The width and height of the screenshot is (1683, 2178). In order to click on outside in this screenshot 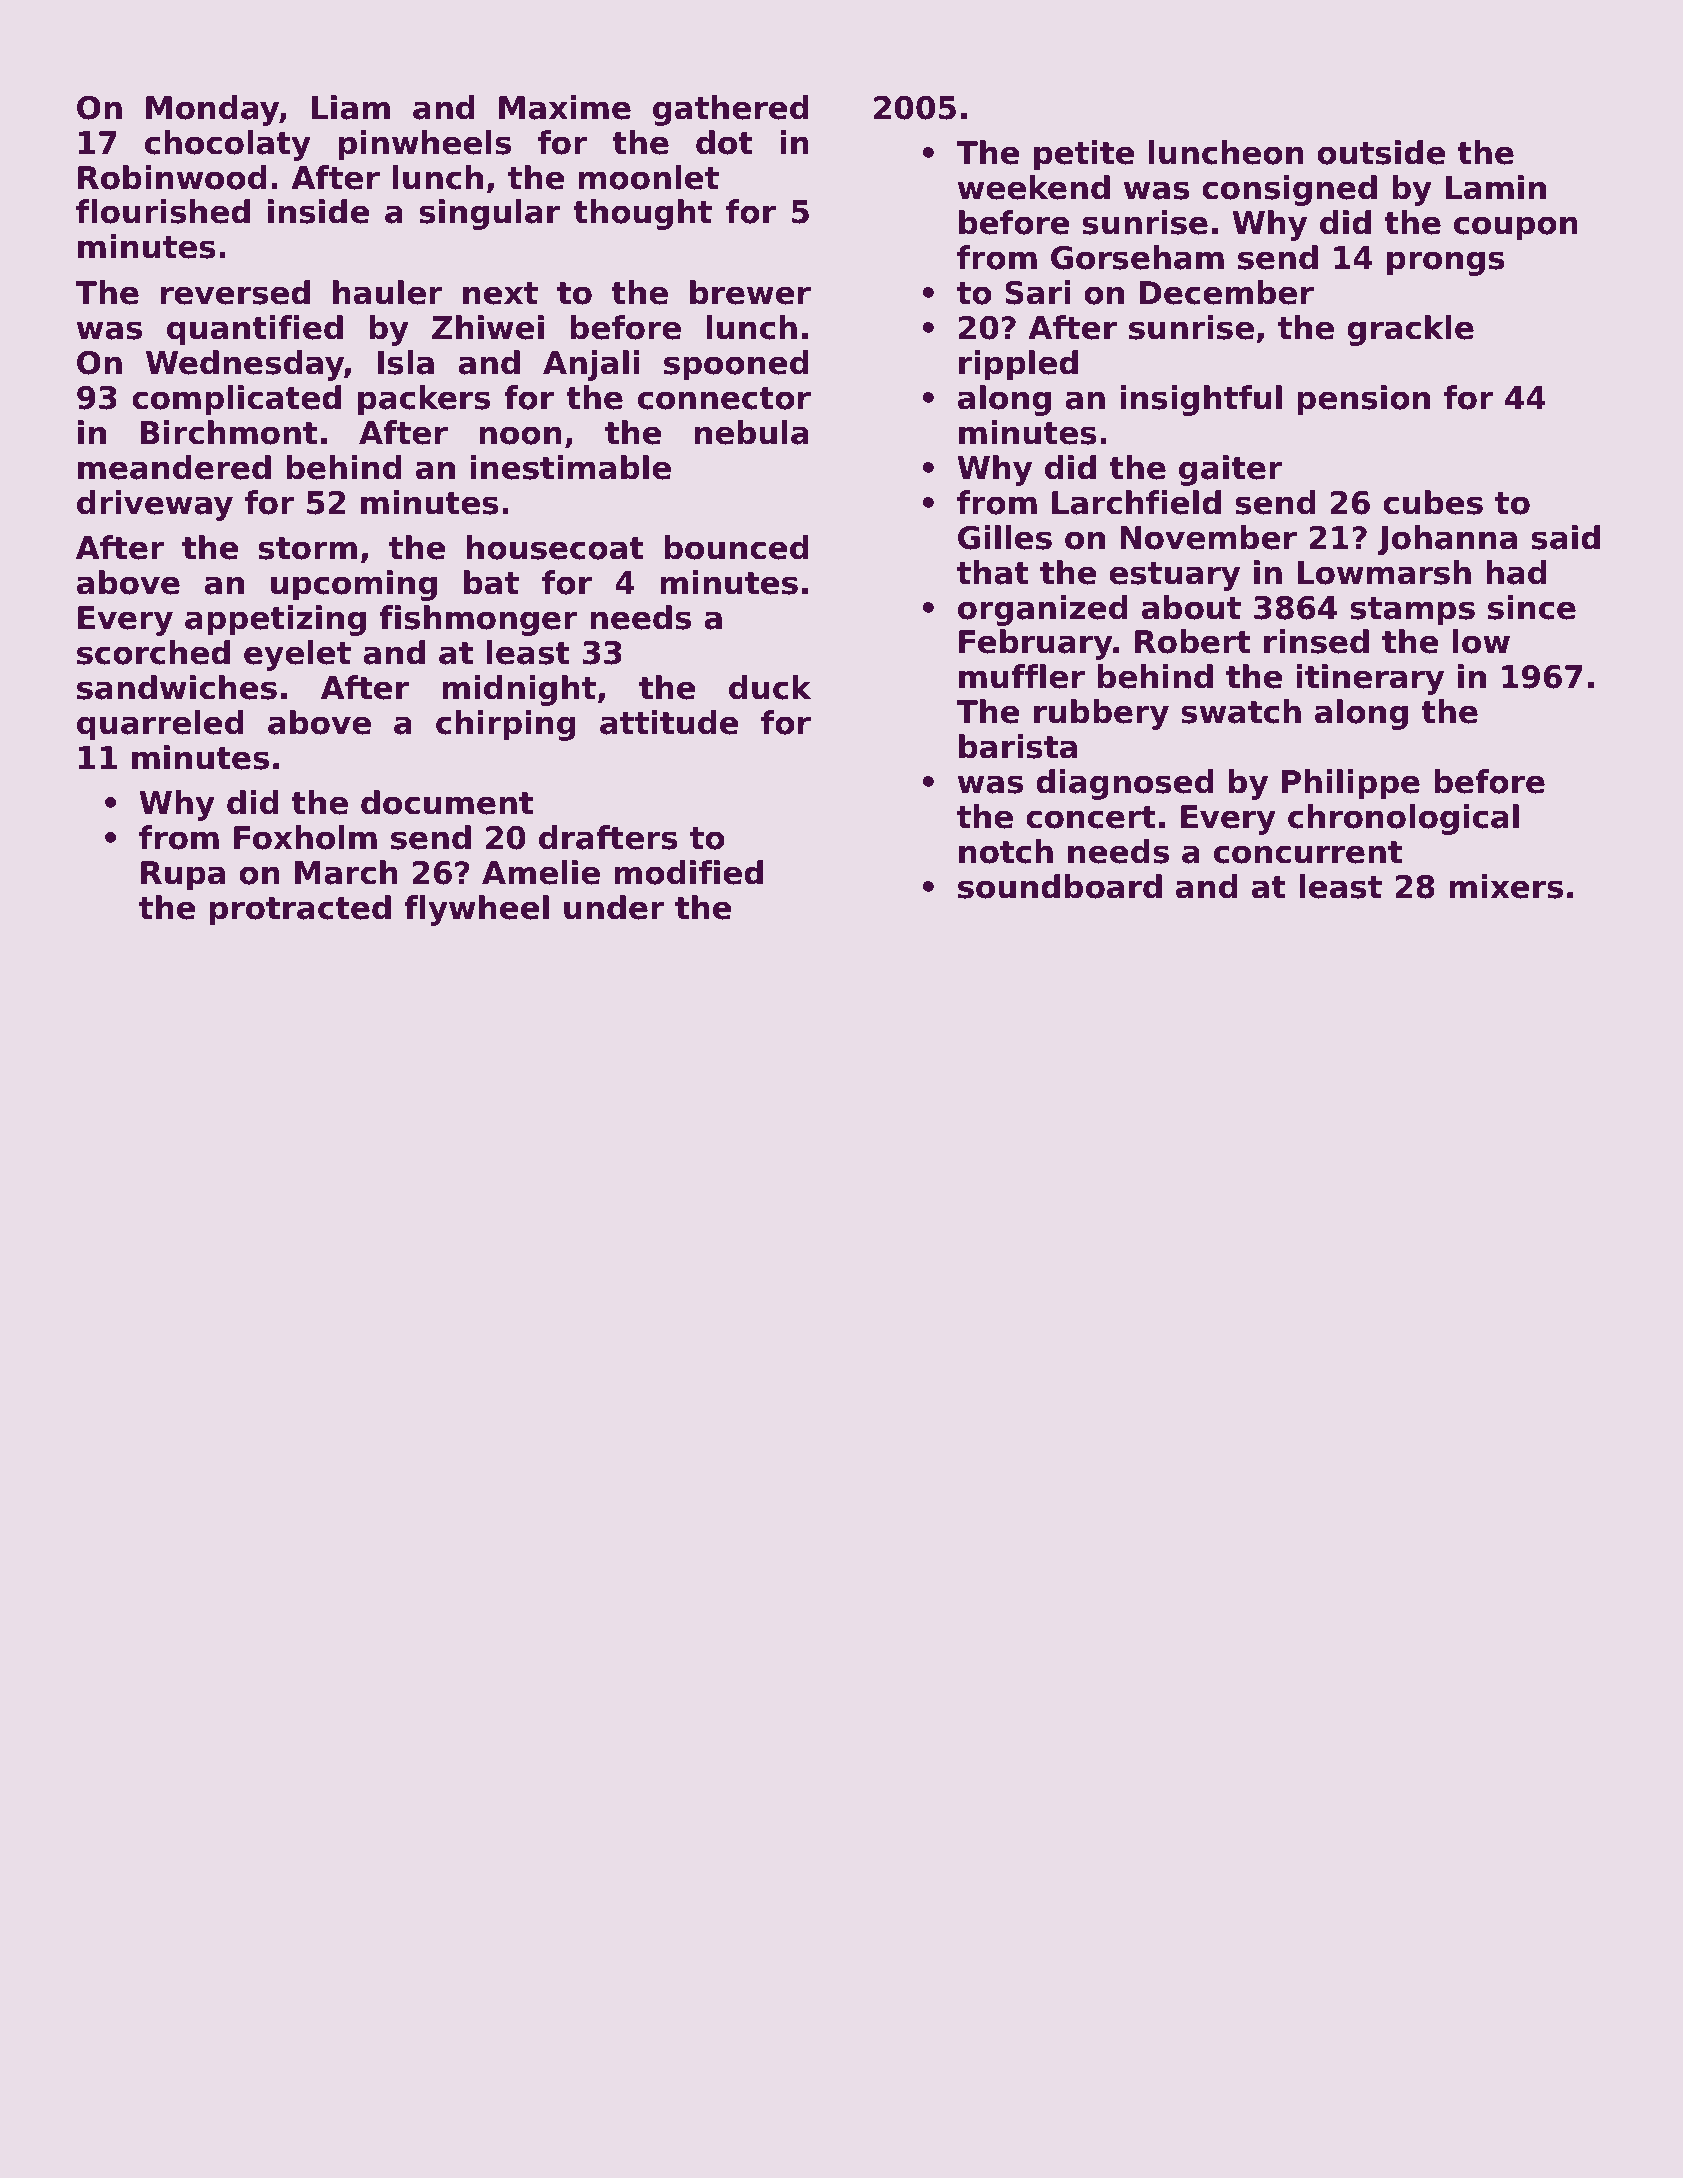, I will do `click(1381, 152)`.
